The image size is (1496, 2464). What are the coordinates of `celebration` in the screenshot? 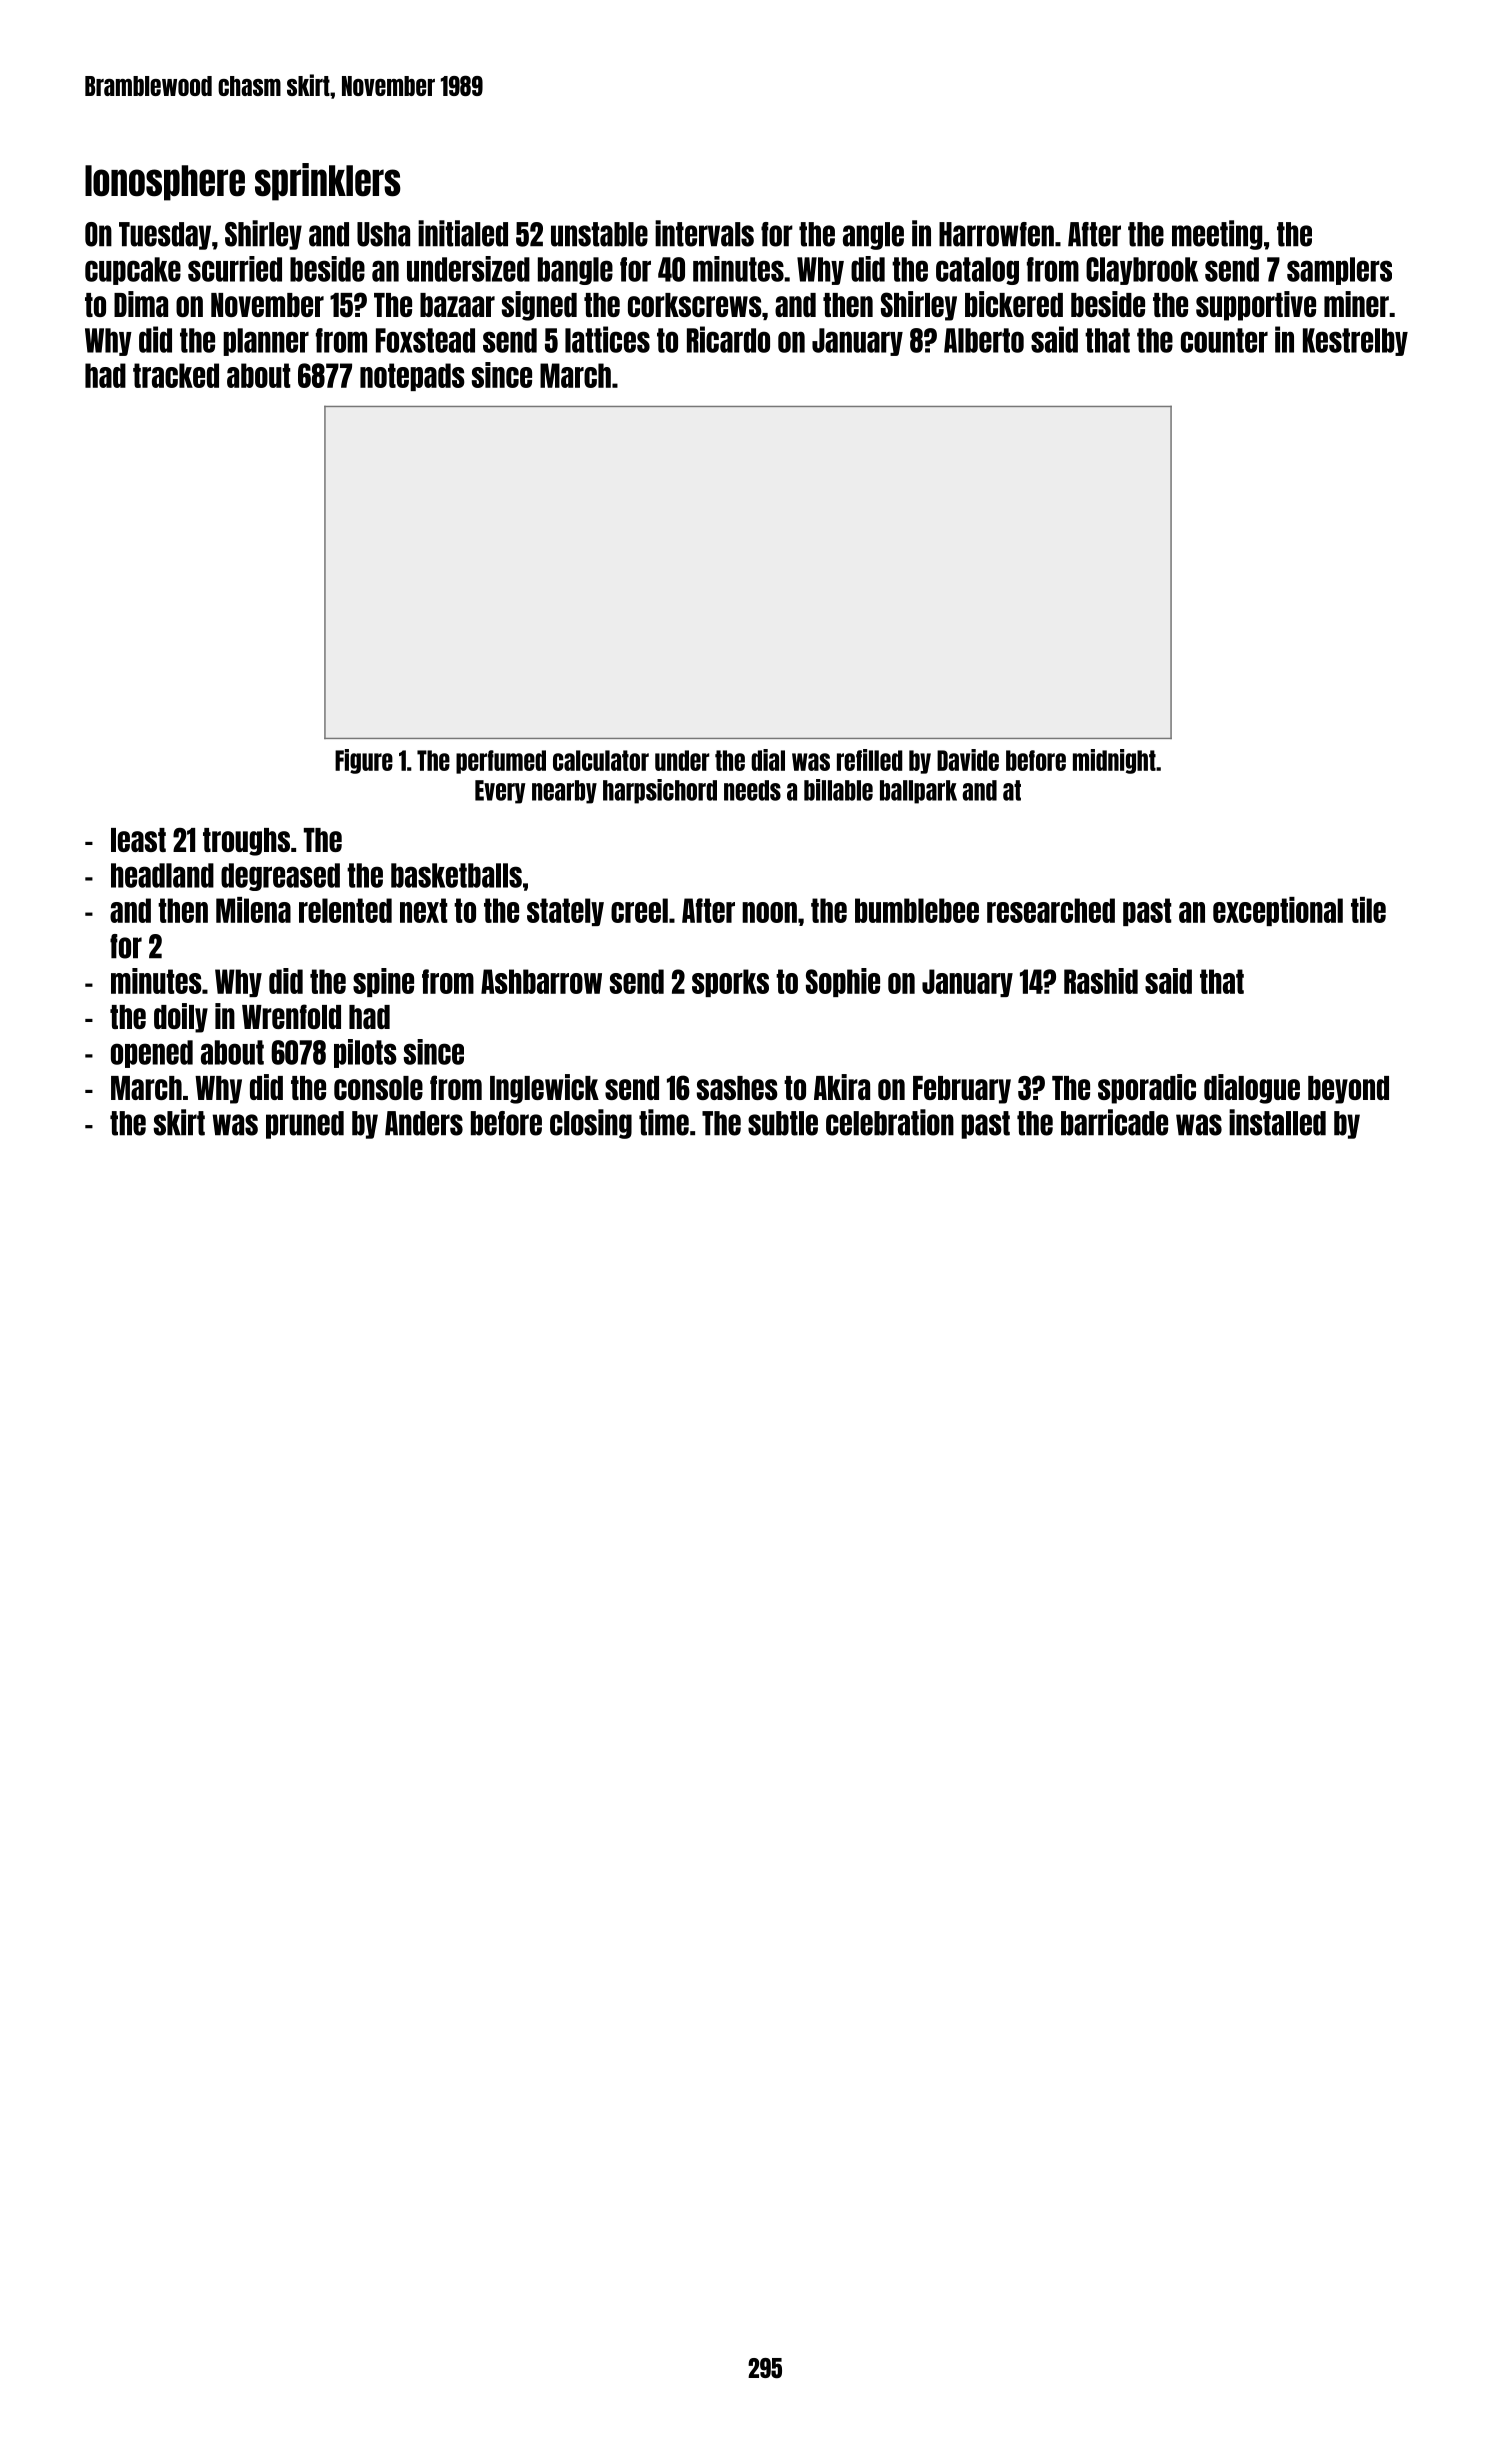 It's located at (890, 1122).
